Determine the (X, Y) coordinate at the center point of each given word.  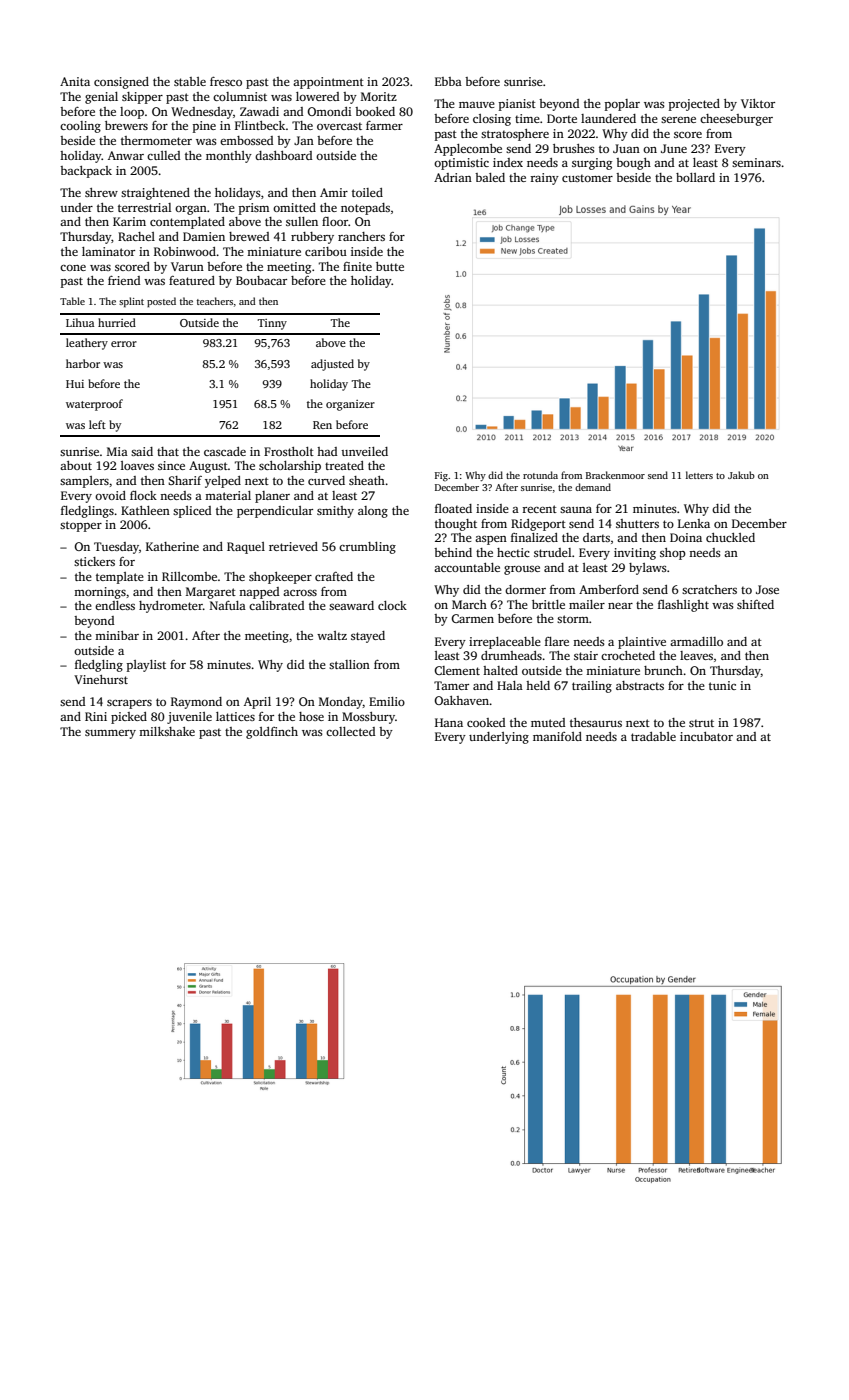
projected (694, 105)
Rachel (136, 236)
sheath (367, 480)
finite (357, 266)
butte (390, 266)
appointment (328, 83)
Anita (75, 81)
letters (699, 475)
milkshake (167, 731)
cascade (225, 451)
